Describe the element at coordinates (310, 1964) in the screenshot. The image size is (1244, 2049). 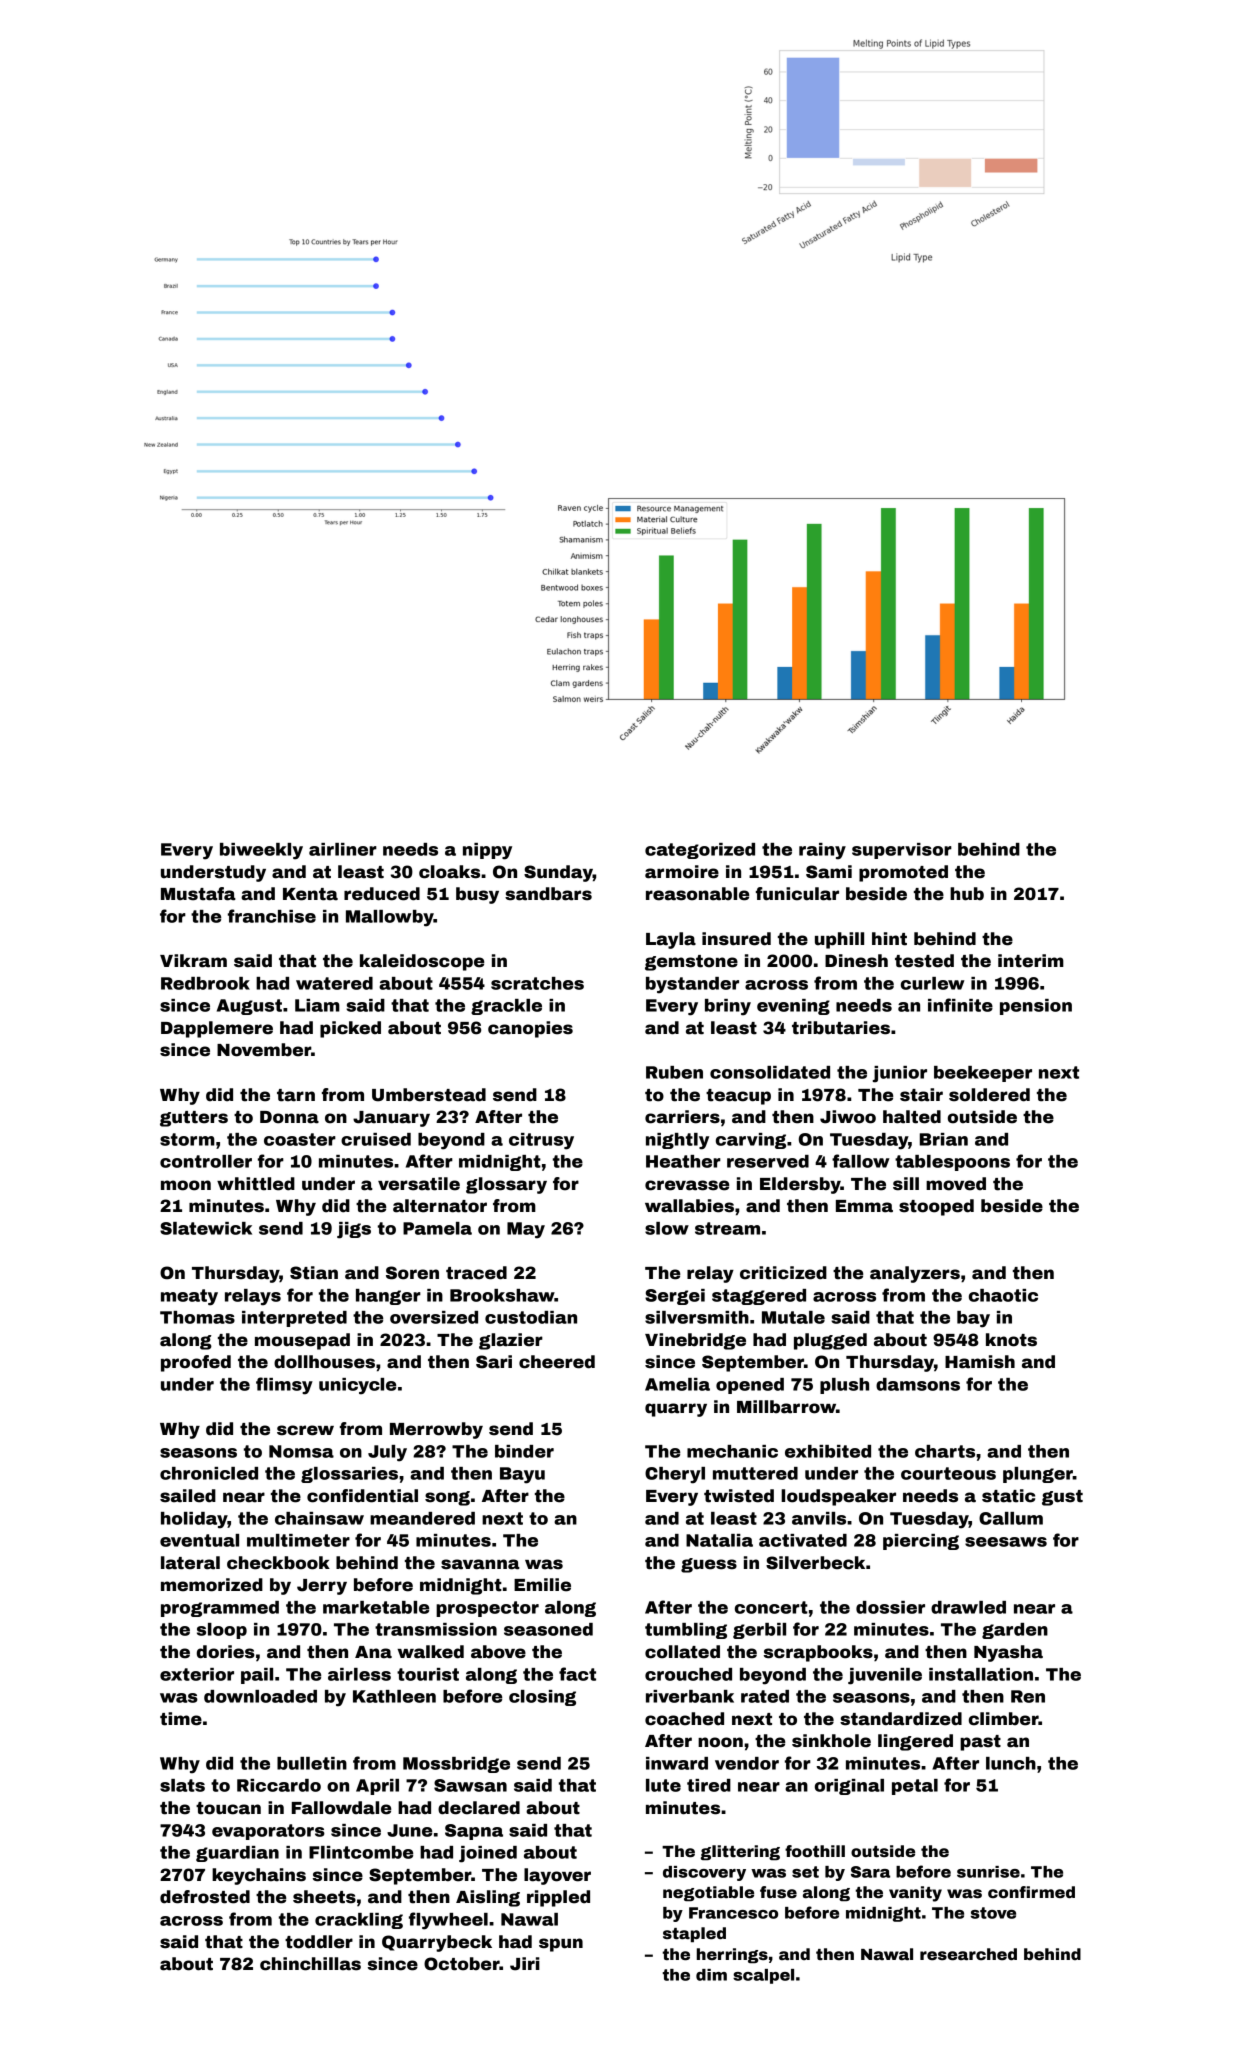
I see `chinchillas` at that location.
